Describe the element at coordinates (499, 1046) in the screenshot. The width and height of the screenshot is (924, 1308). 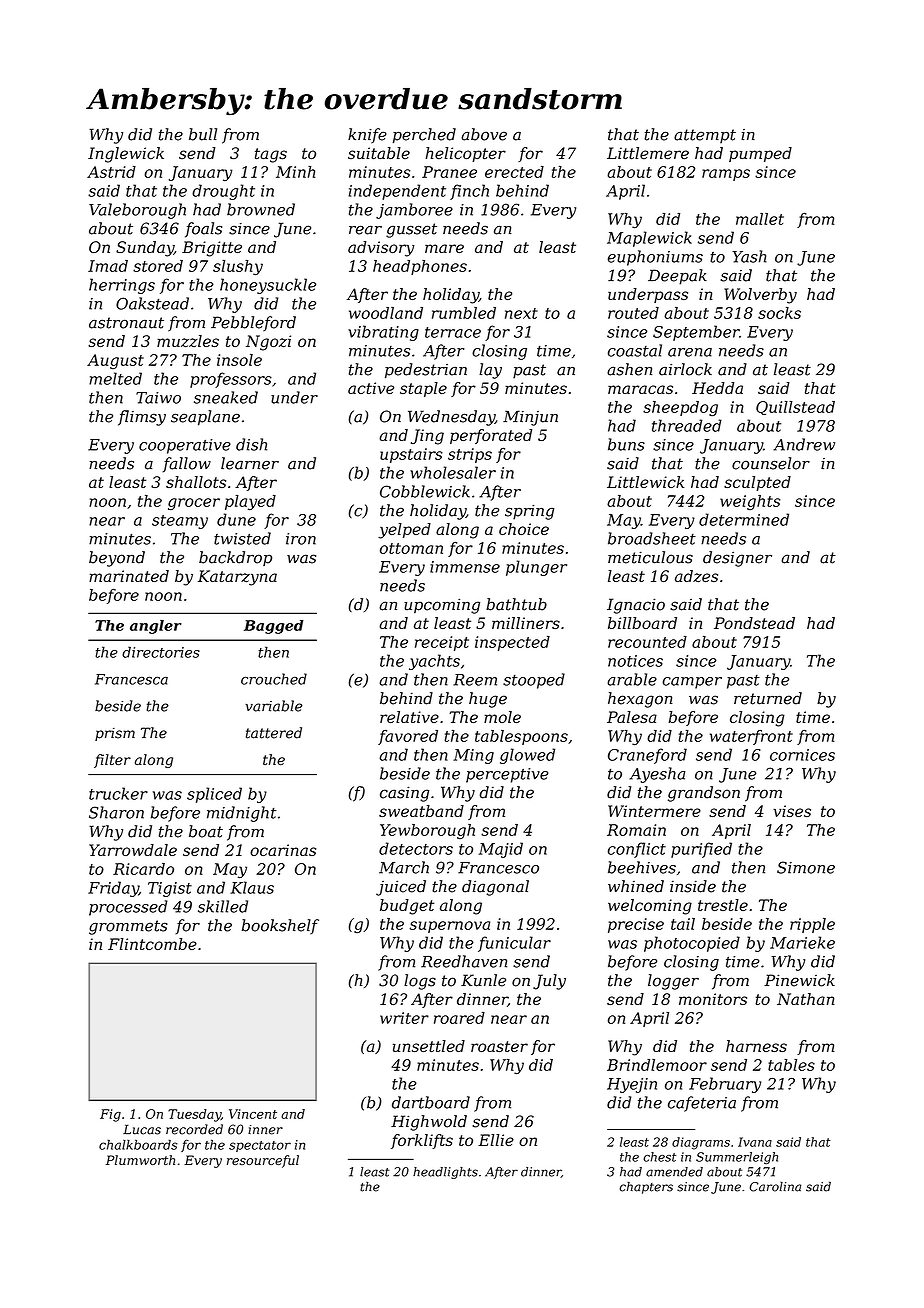
I see `roaster` at that location.
